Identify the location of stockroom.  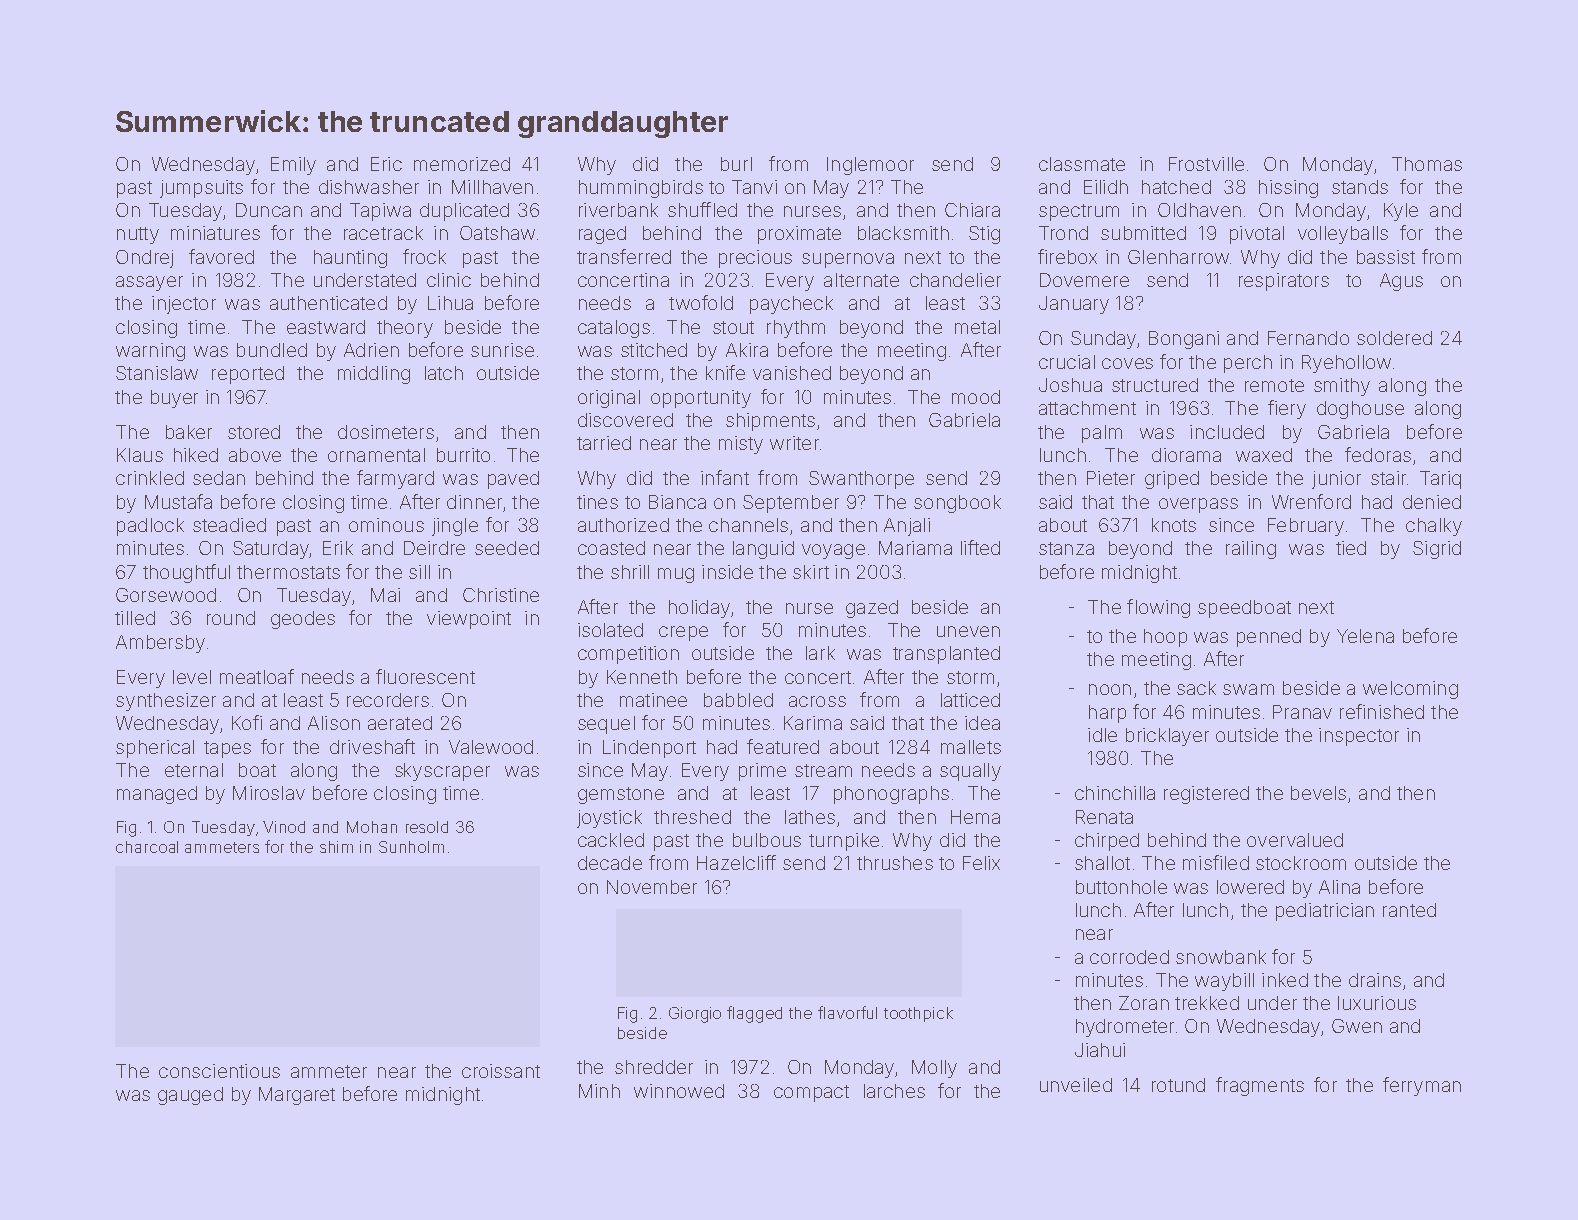
(1301, 863).
